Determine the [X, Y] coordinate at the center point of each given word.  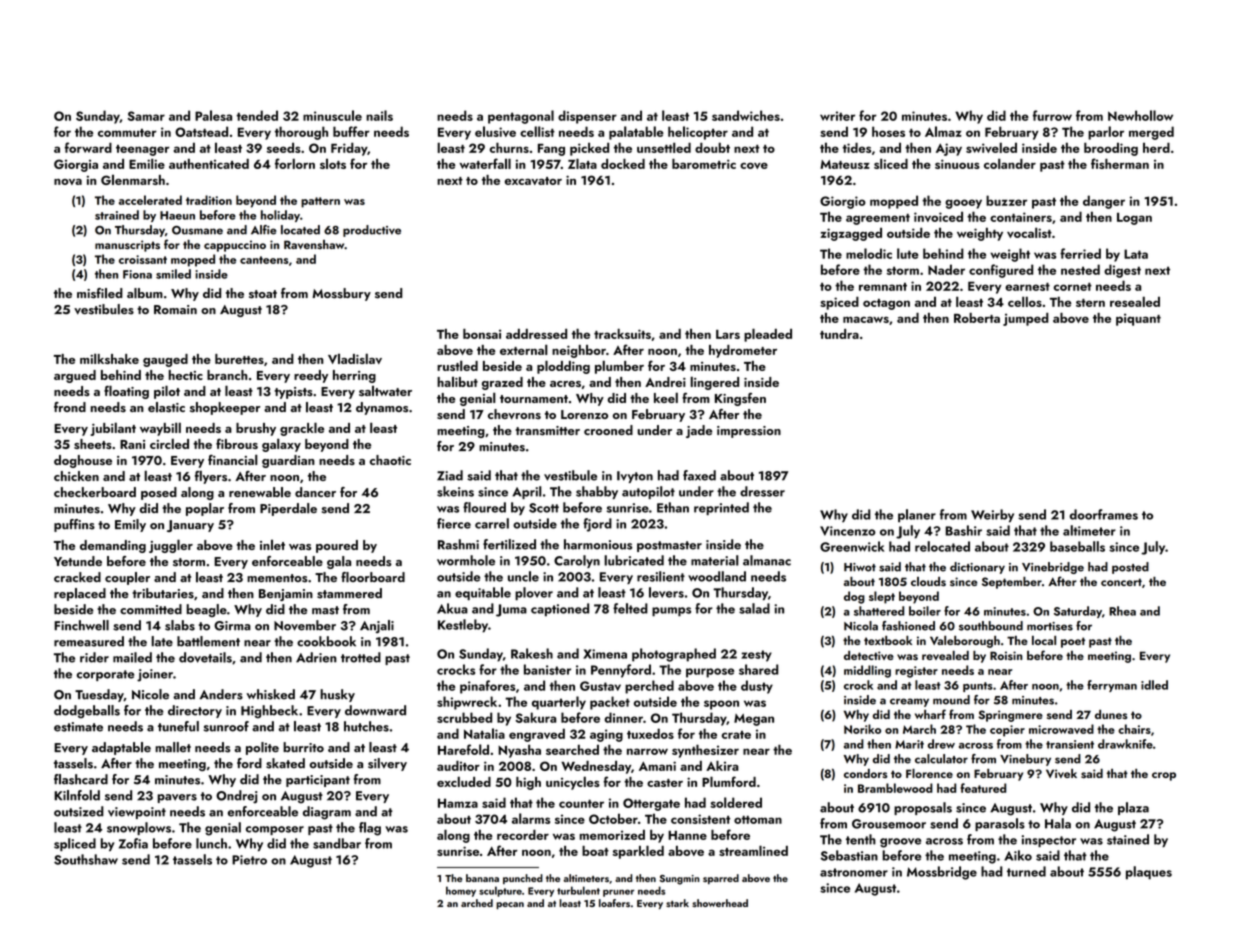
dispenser [587, 117]
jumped [1026, 319]
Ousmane [197, 230]
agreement [878, 219]
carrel [492, 523]
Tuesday [99, 695]
